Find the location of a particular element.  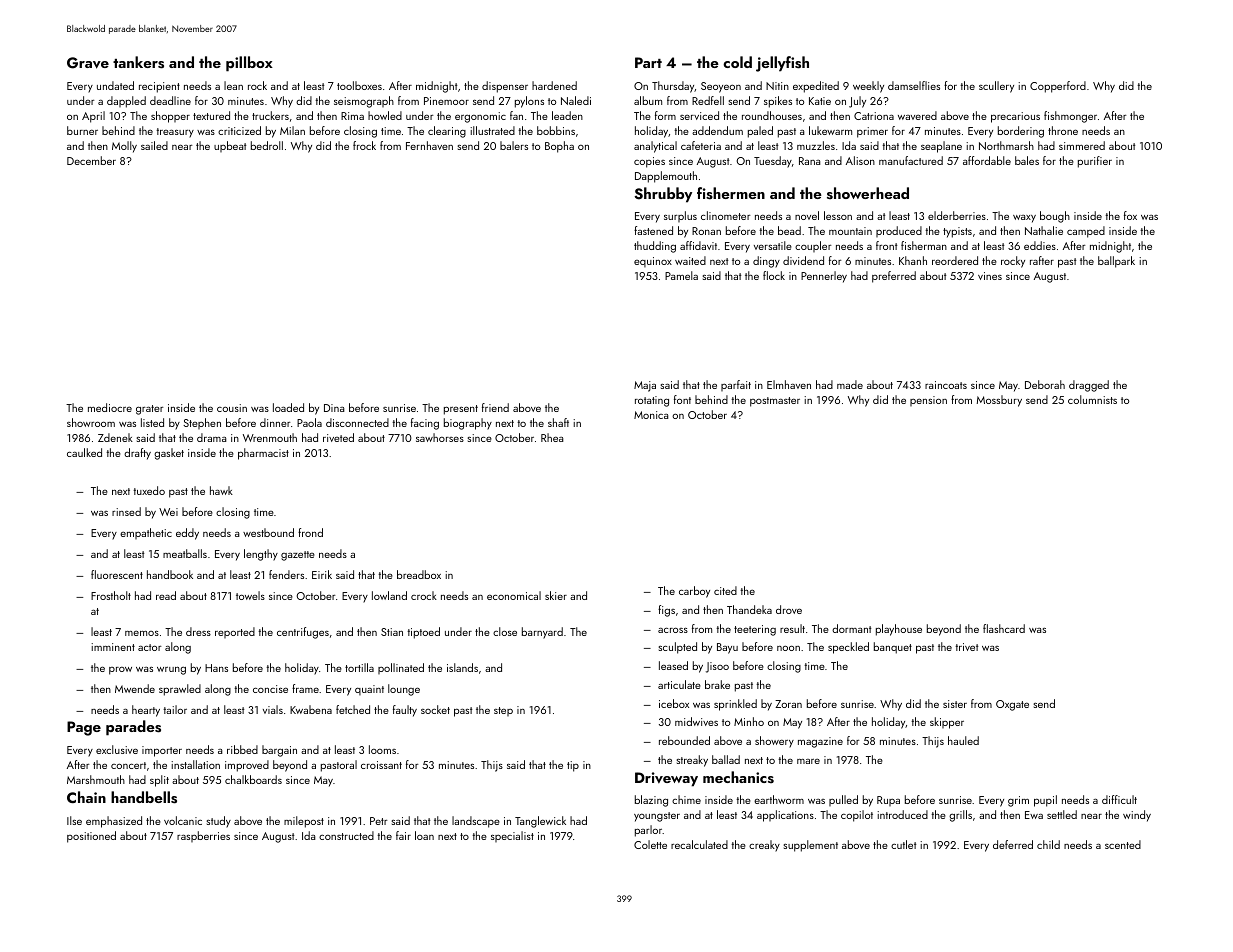

handbells is located at coordinates (144, 797).
